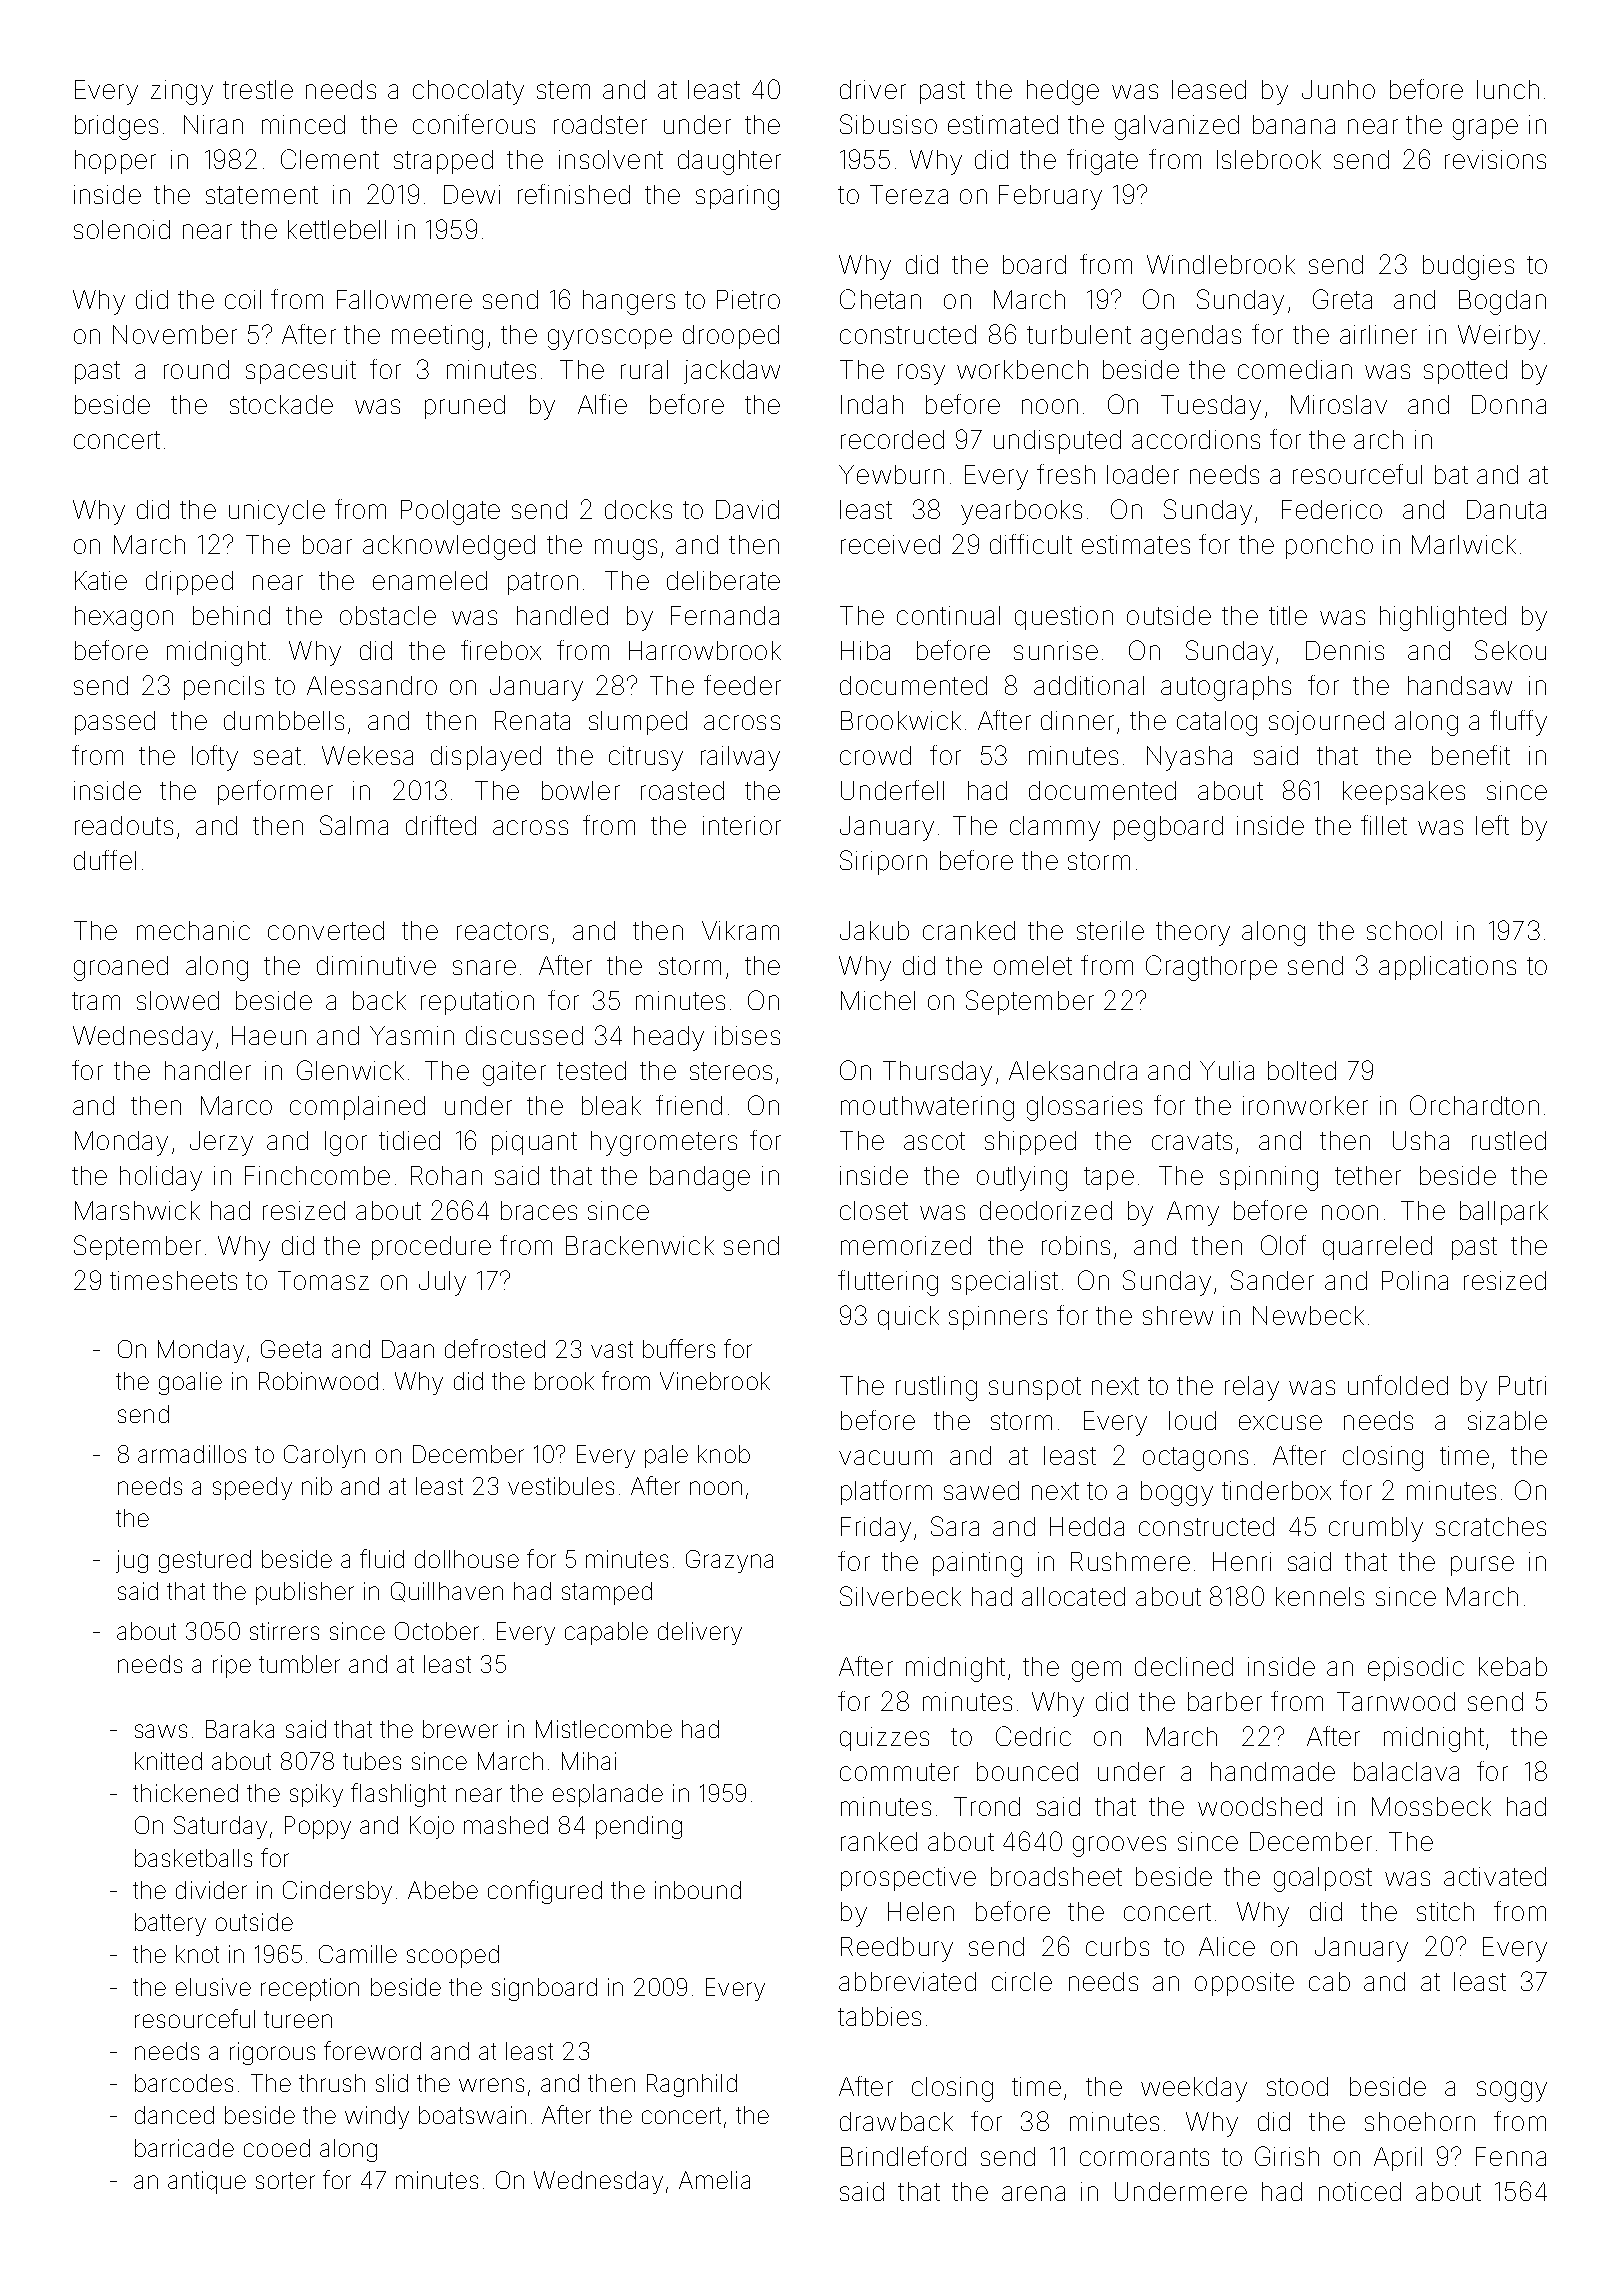 This image has width=1620, height=2292. Describe the element at coordinates (1130, 1561) in the image. I see `Rushmere` at that location.
